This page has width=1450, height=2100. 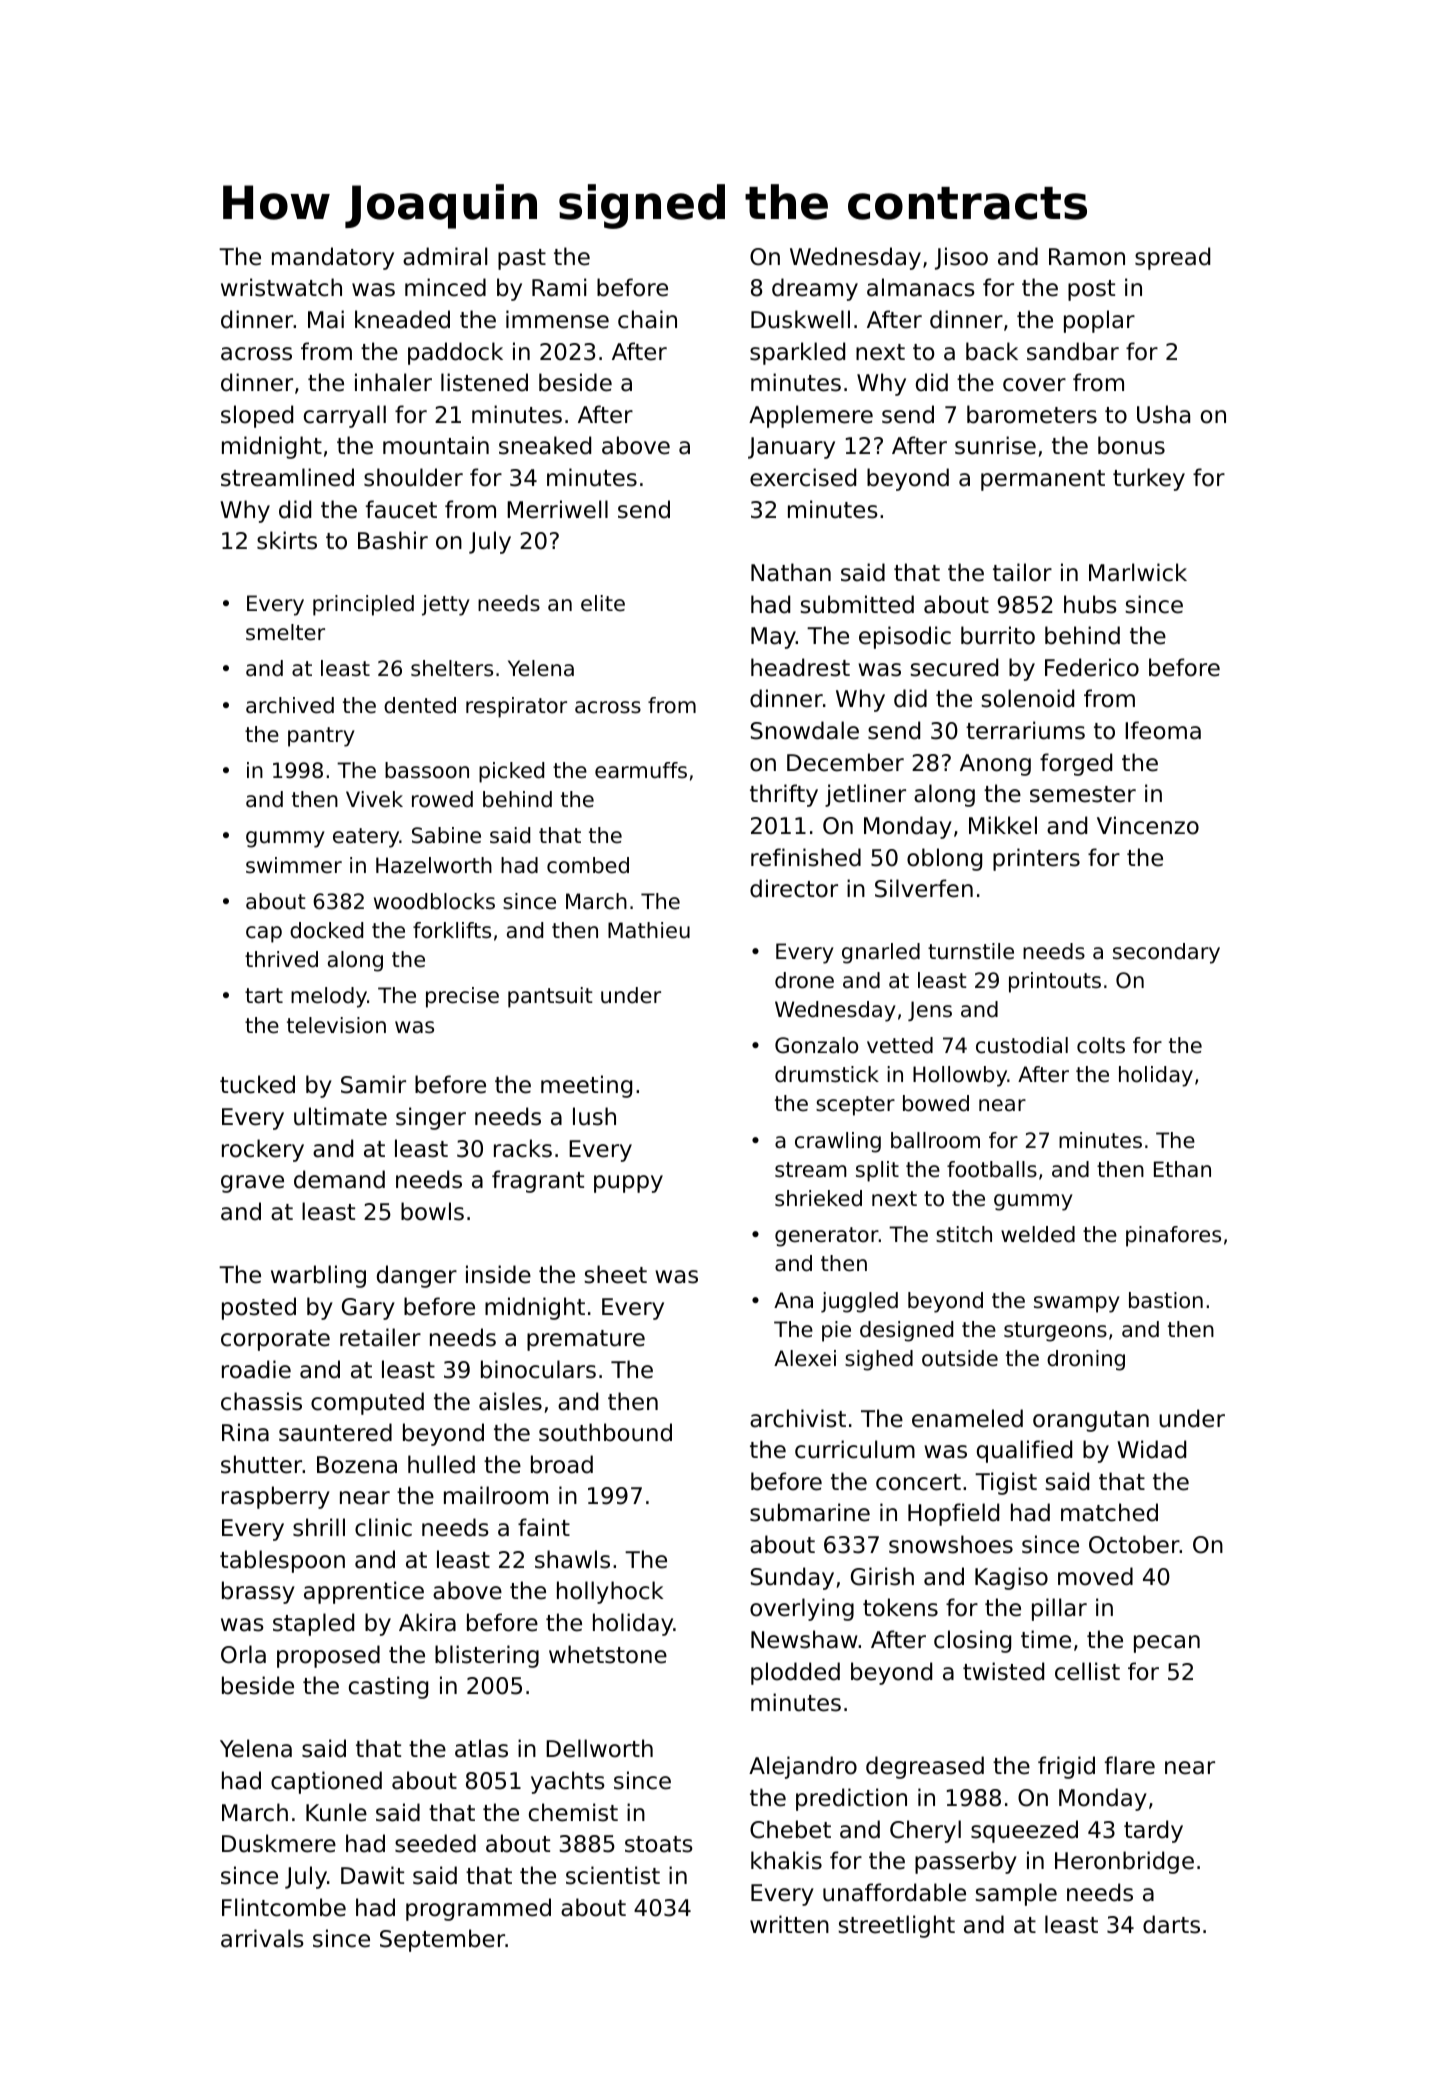 What do you see at coordinates (432, 1211) in the page?
I see `bowls` at bounding box center [432, 1211].
